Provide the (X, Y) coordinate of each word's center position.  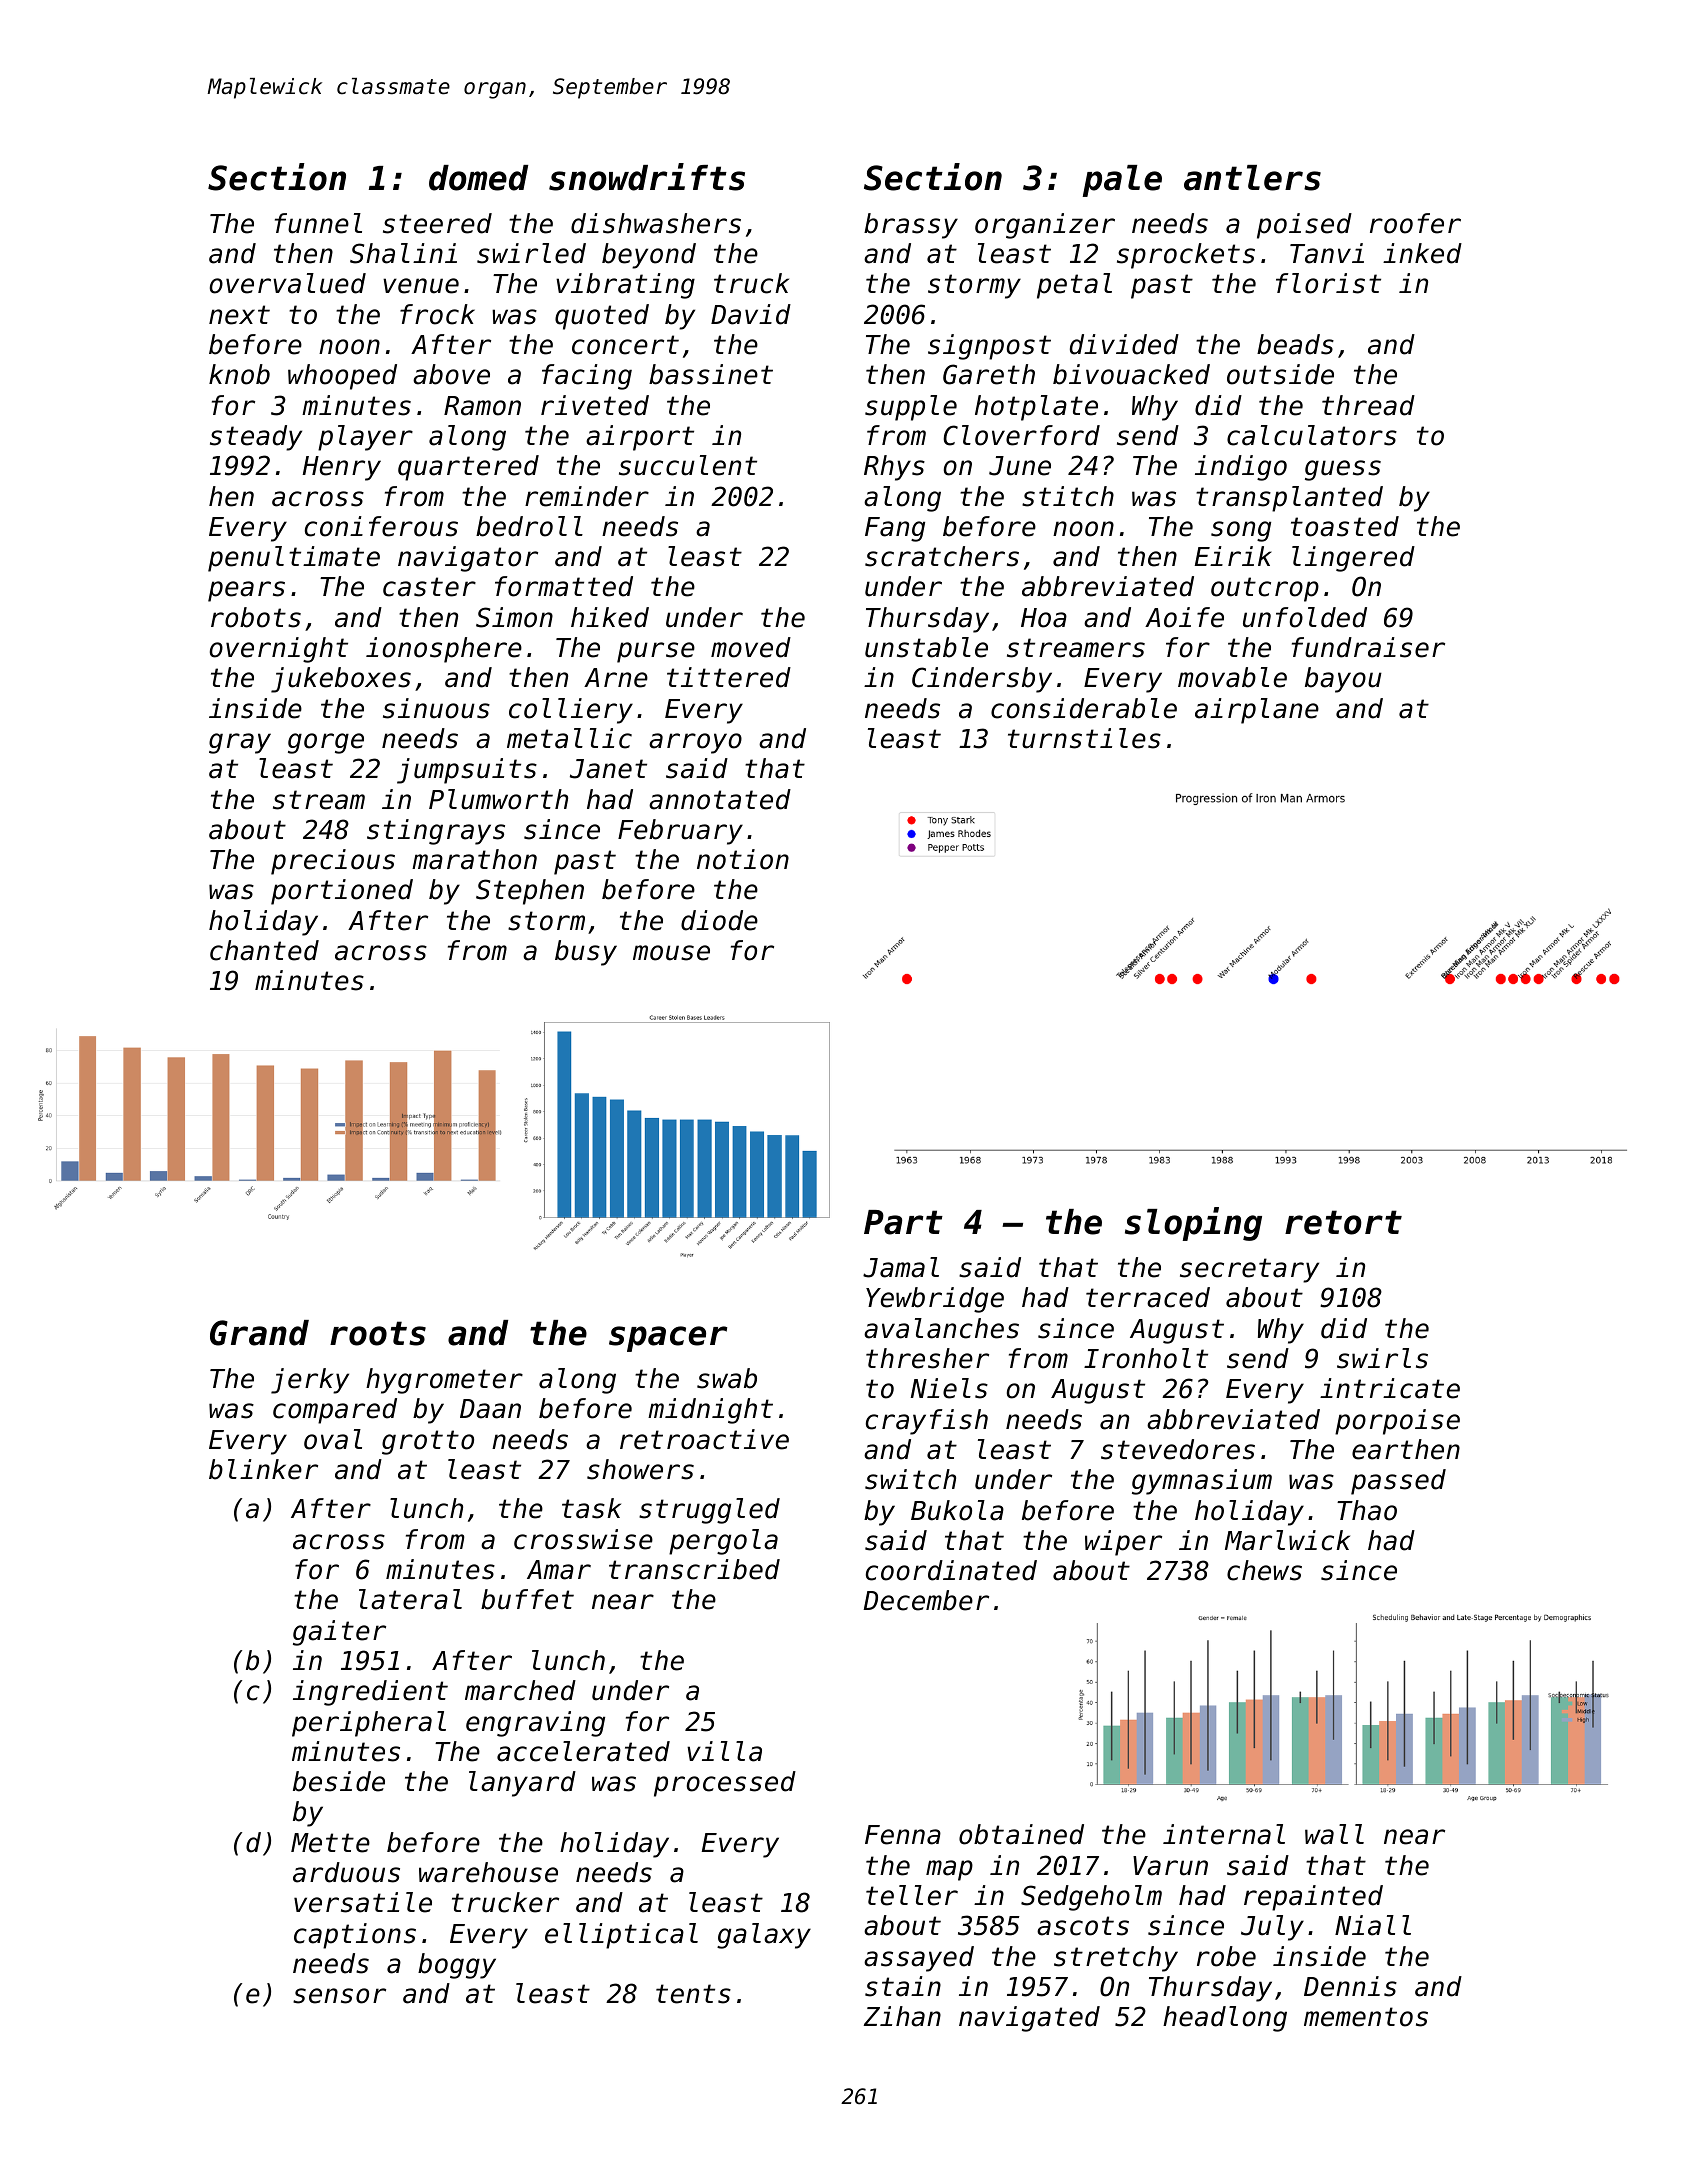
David (751, 314)
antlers (1252, 178)
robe (1226, 1956)
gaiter (339, 1633)
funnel (318, 223)
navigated (1029, 2019)
